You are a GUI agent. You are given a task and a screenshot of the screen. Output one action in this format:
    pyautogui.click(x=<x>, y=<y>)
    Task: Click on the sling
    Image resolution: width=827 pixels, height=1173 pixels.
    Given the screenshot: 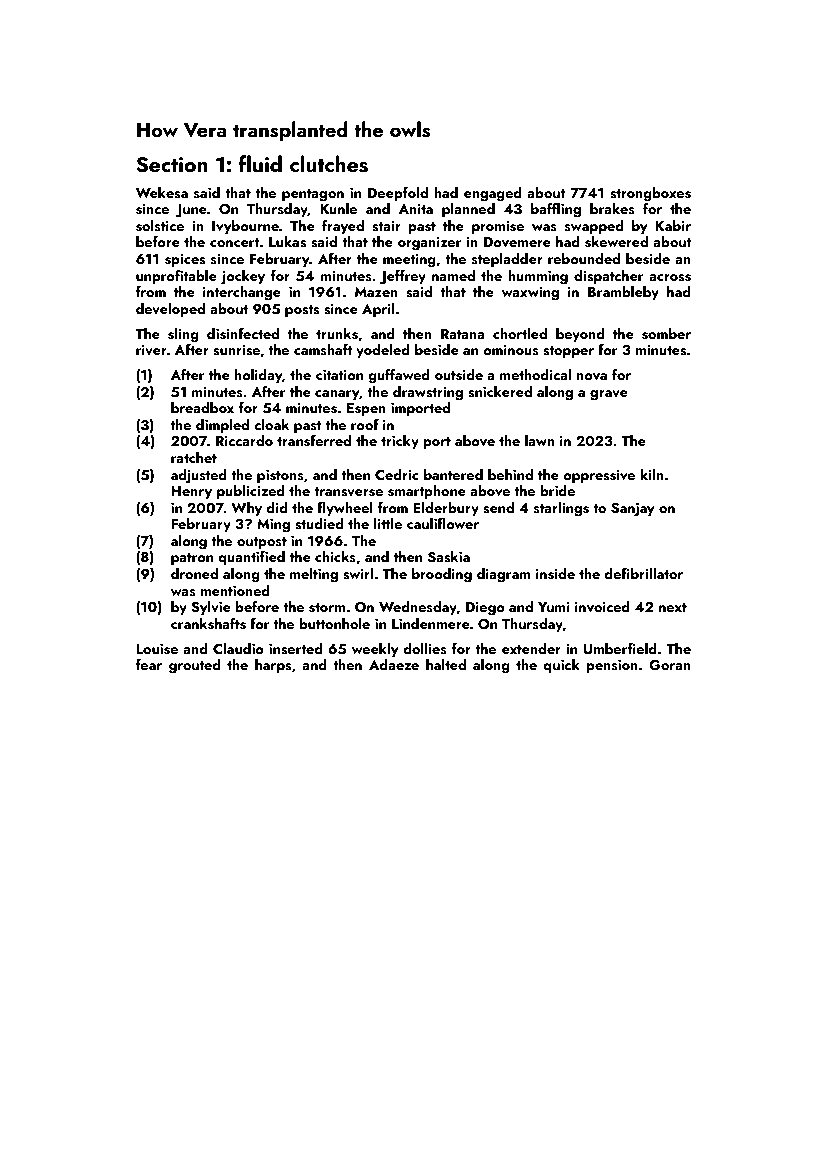 What is the action you would take?
    pyautogui.click(x=183, y=335)
